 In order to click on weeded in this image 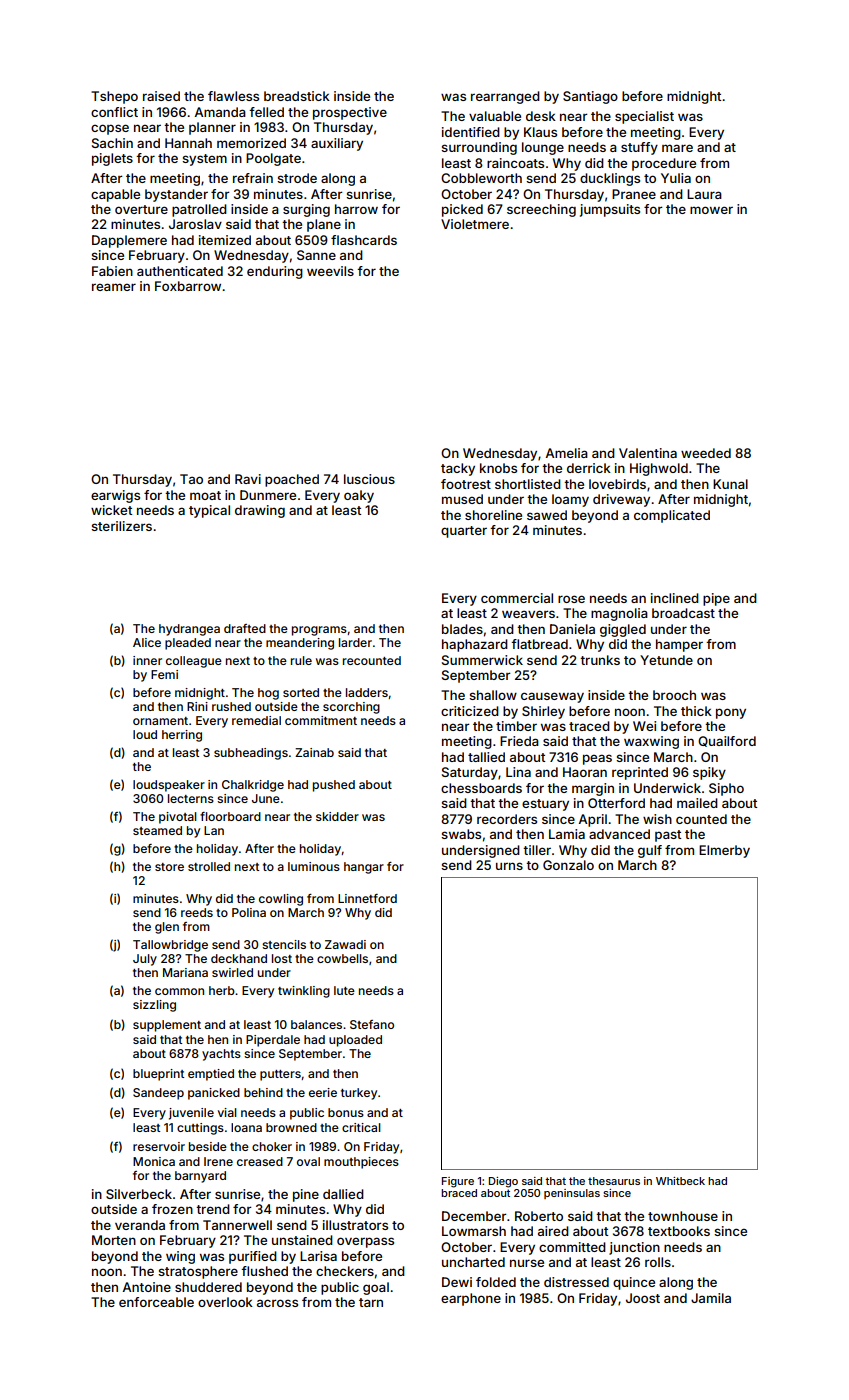, I will do `click(706, 453)`.
